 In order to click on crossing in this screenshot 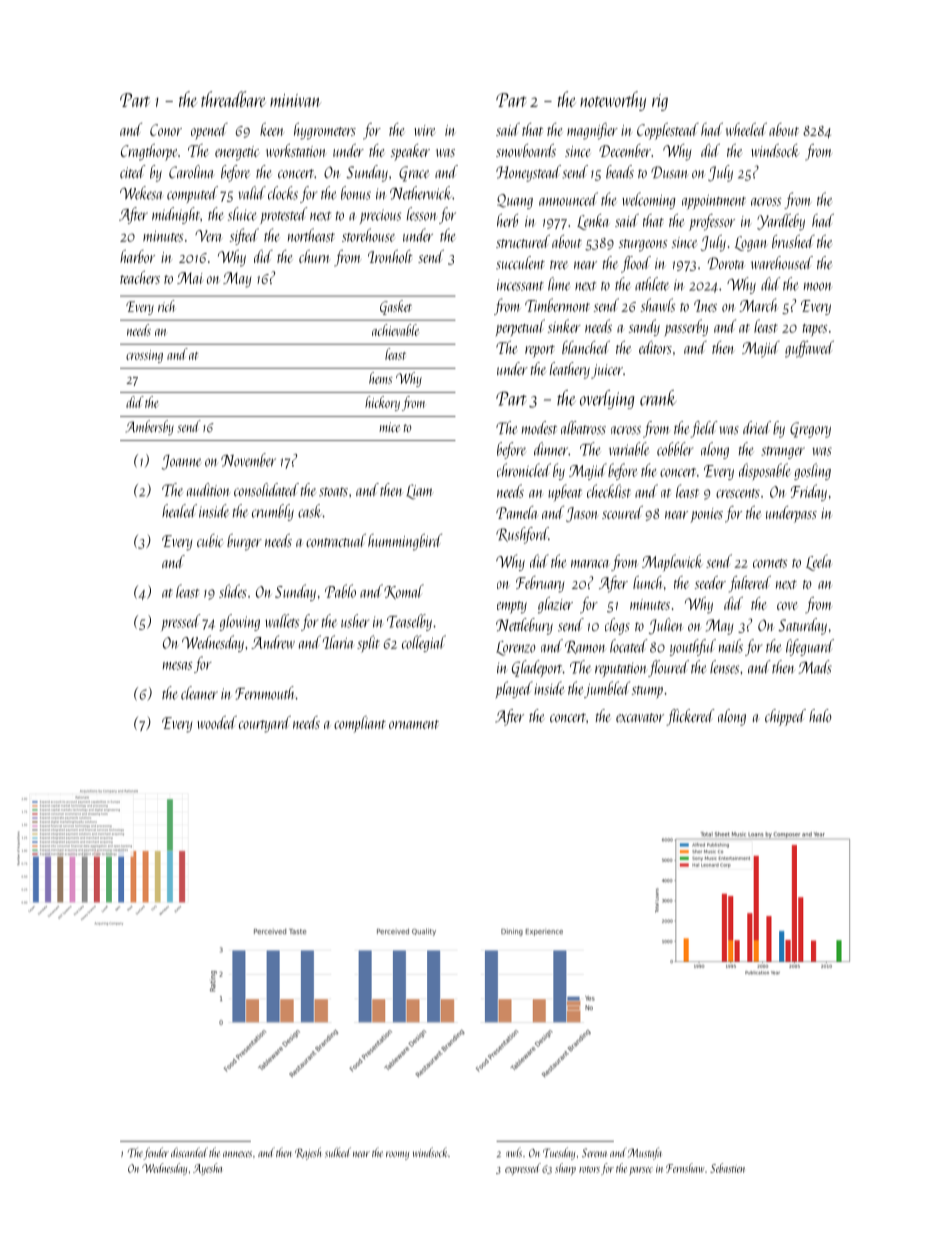, I will do `click(144, 356)`.
